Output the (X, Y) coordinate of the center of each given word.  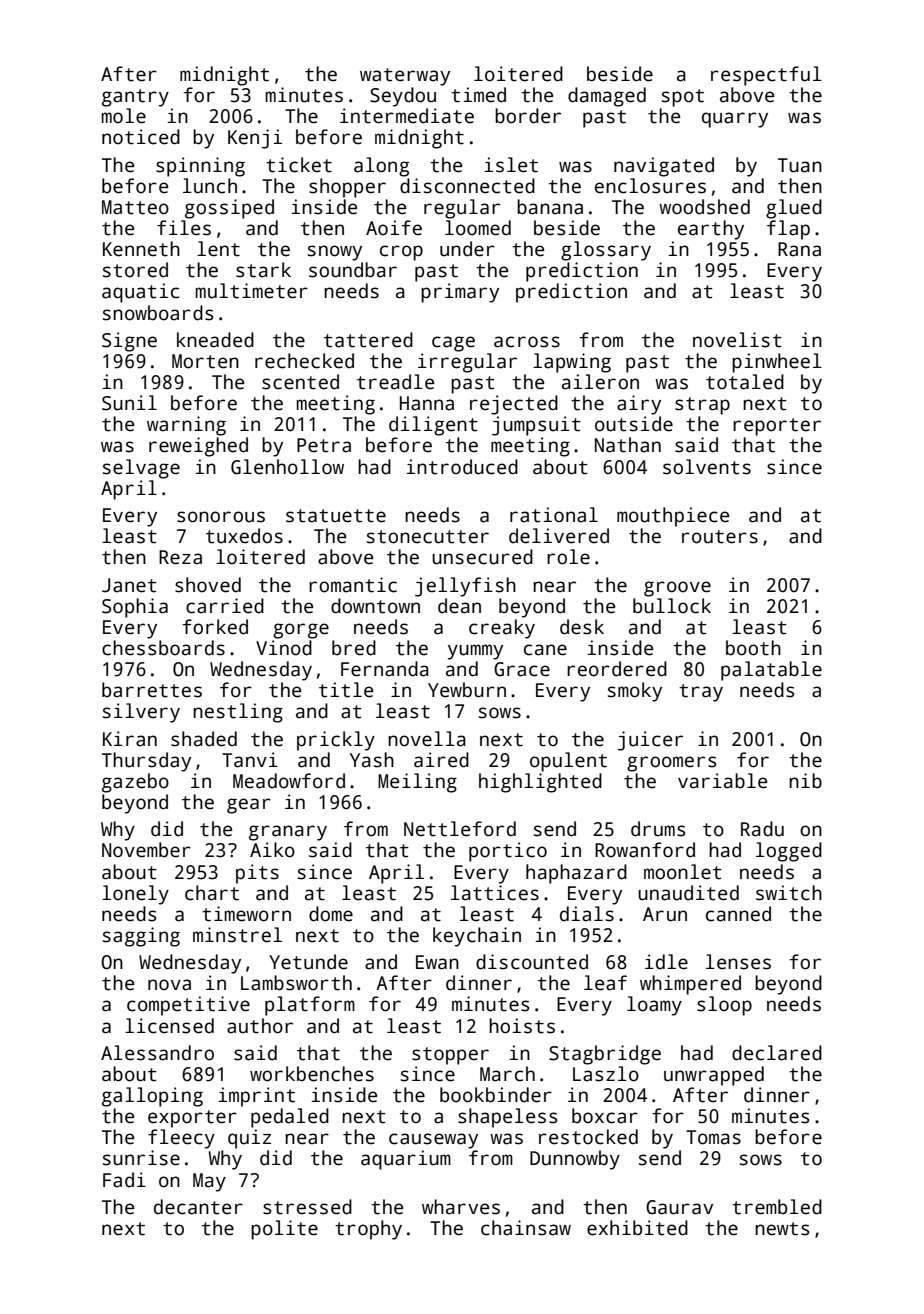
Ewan (437, 962)
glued (794, 209)
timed (478, 95)
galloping (152, 1097)
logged (789, 852)
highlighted (540, 783)
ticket (299, 165)
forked (215, 627)
